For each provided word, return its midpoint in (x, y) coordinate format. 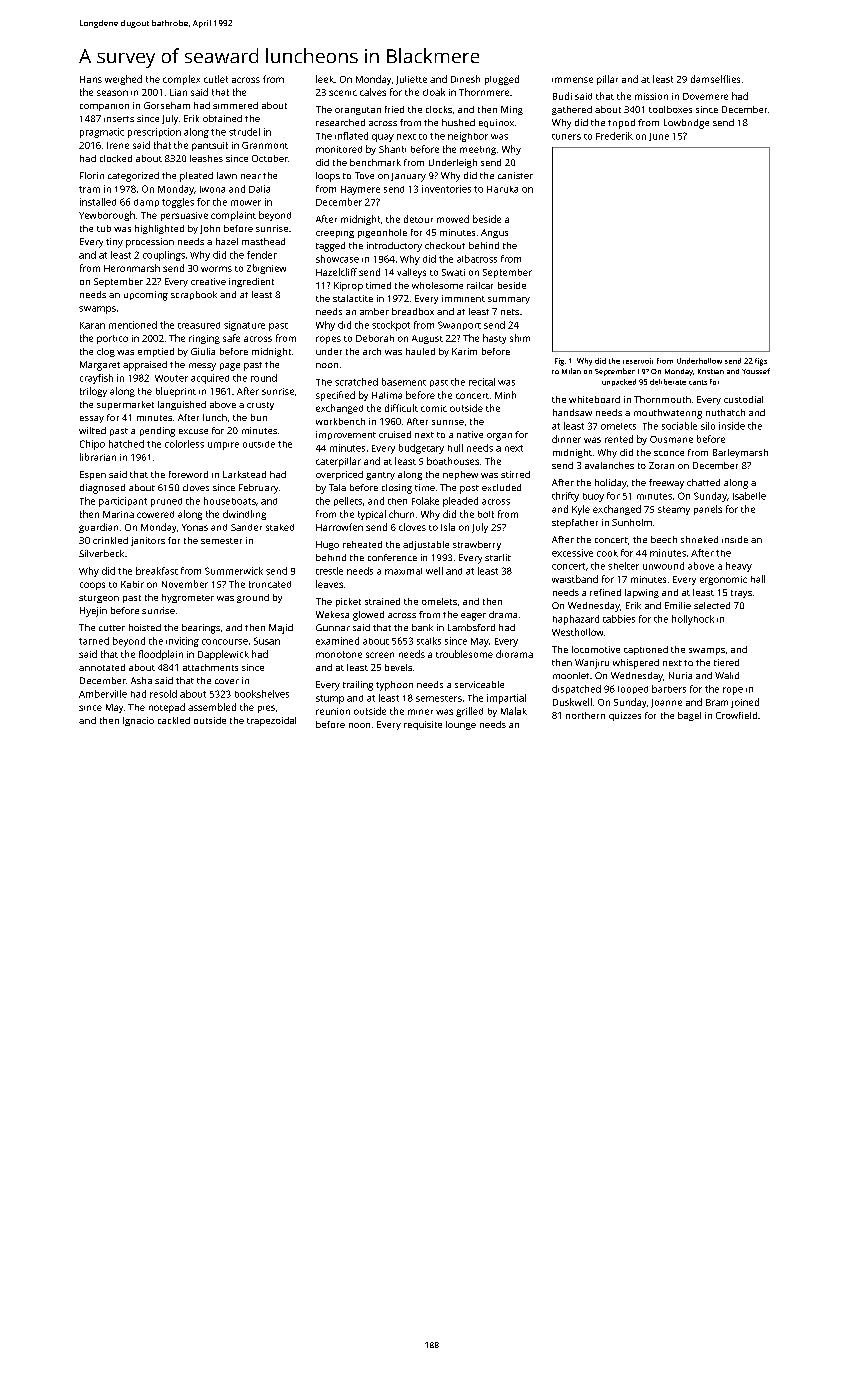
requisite (423, 725)
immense (572, 80)
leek (325, 79)
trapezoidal (271, 721)
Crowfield (736, 715)
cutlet (216, 79)
